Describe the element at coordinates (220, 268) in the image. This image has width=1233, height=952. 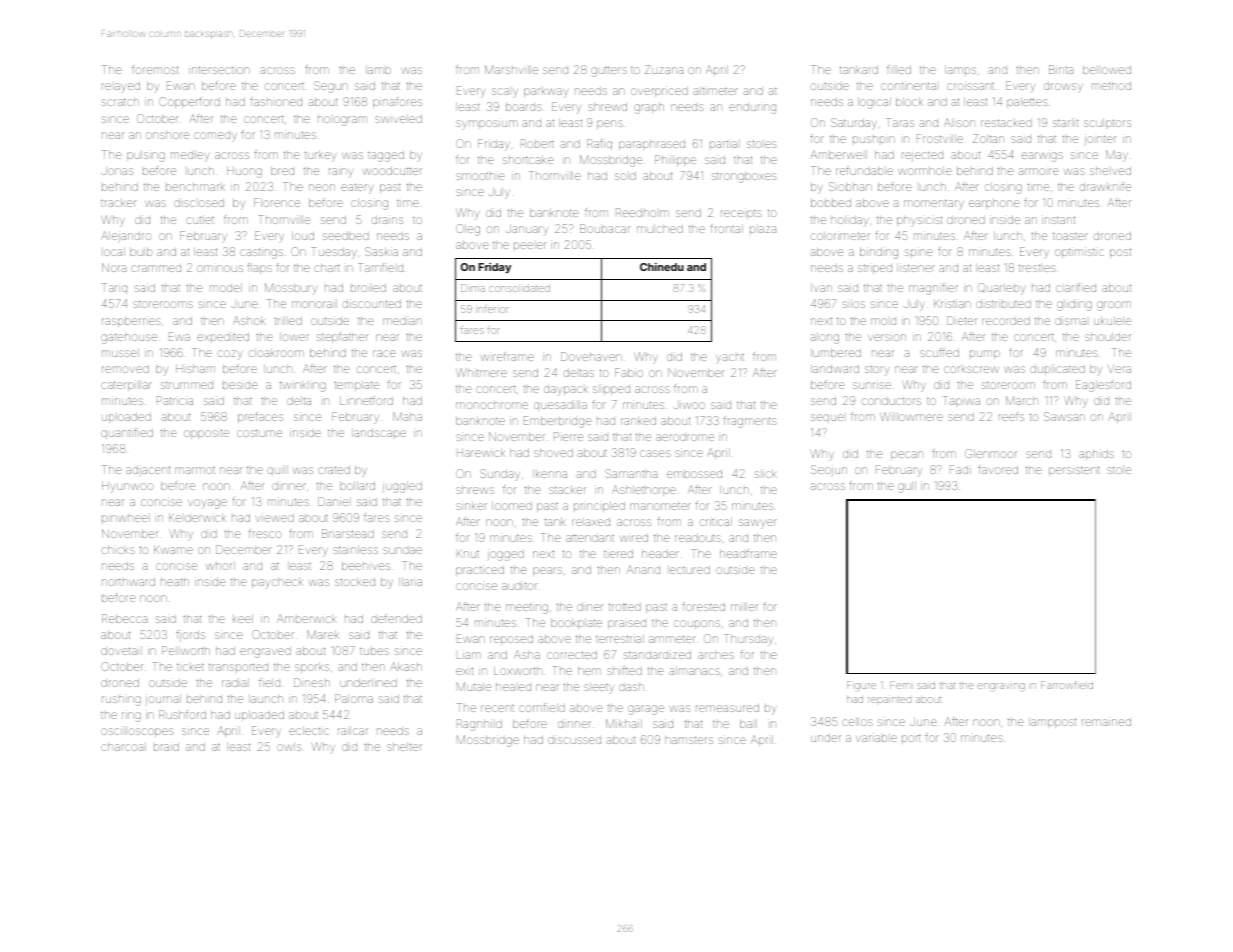
I see `ominous` at that location.
